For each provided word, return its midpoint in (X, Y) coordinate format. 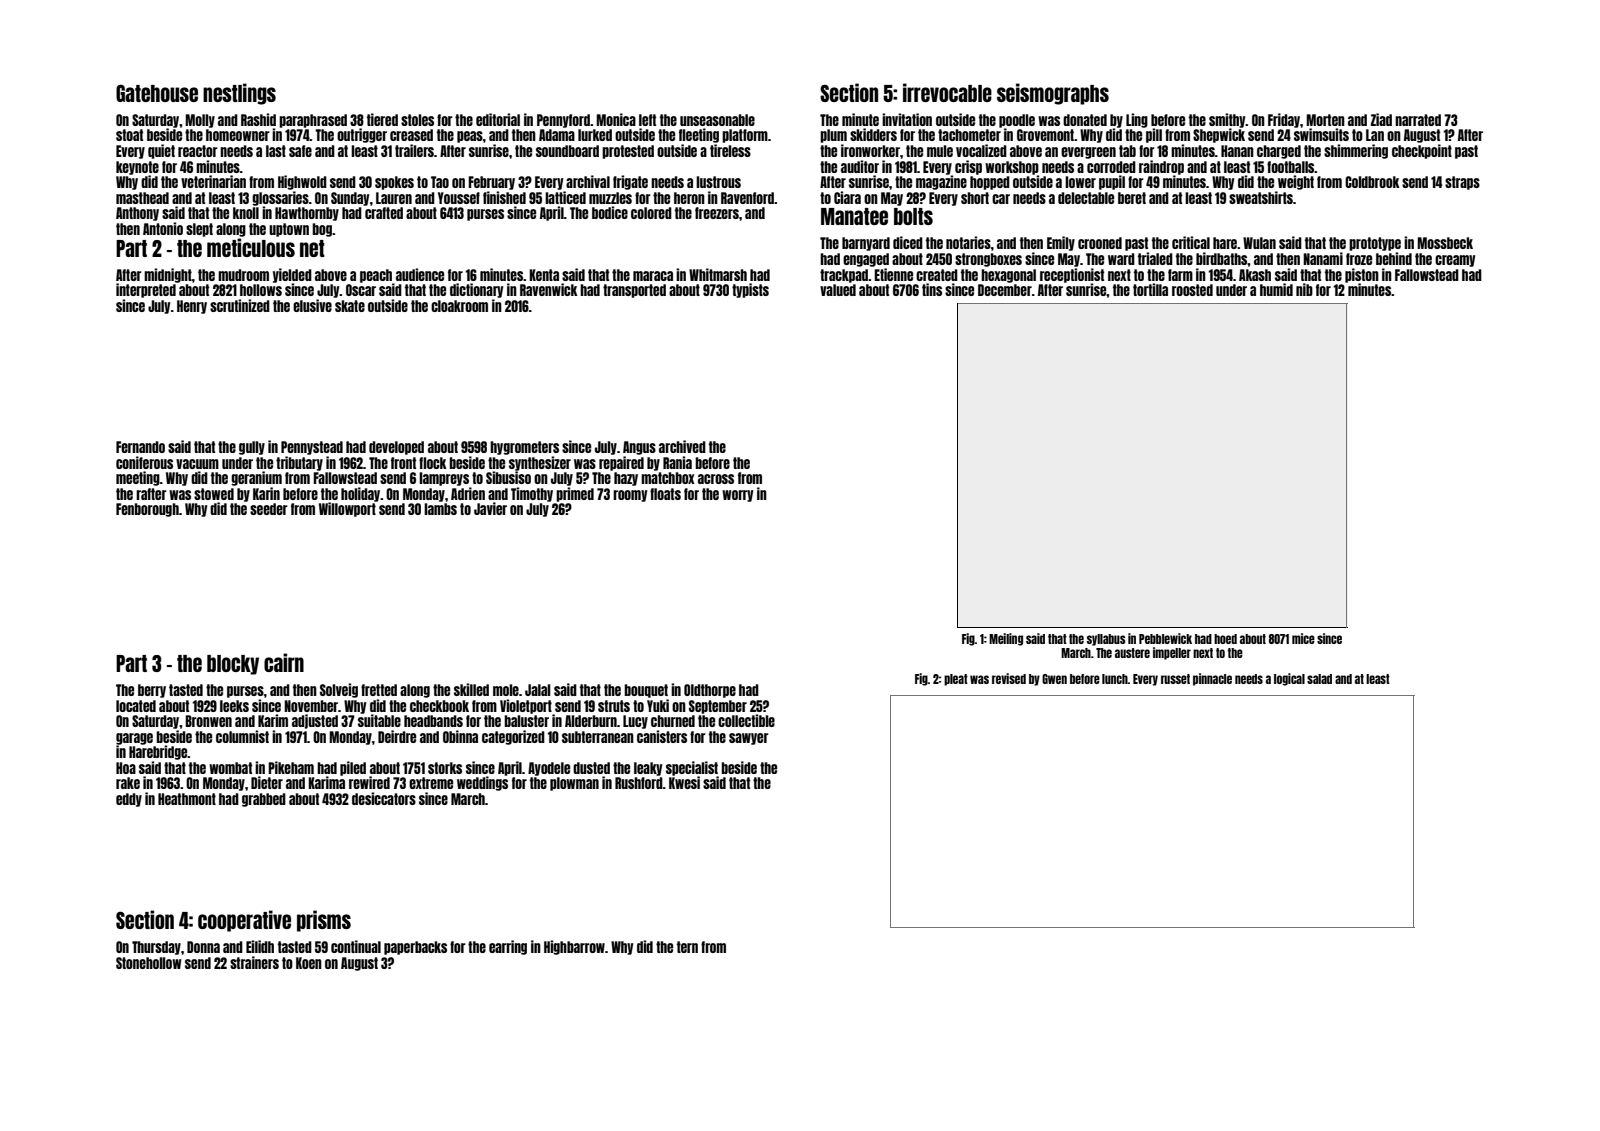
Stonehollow (148, 963)
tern (687, 947)
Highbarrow (574, 947)
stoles (417, 120)
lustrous (718, 182)
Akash (1255, 275)
